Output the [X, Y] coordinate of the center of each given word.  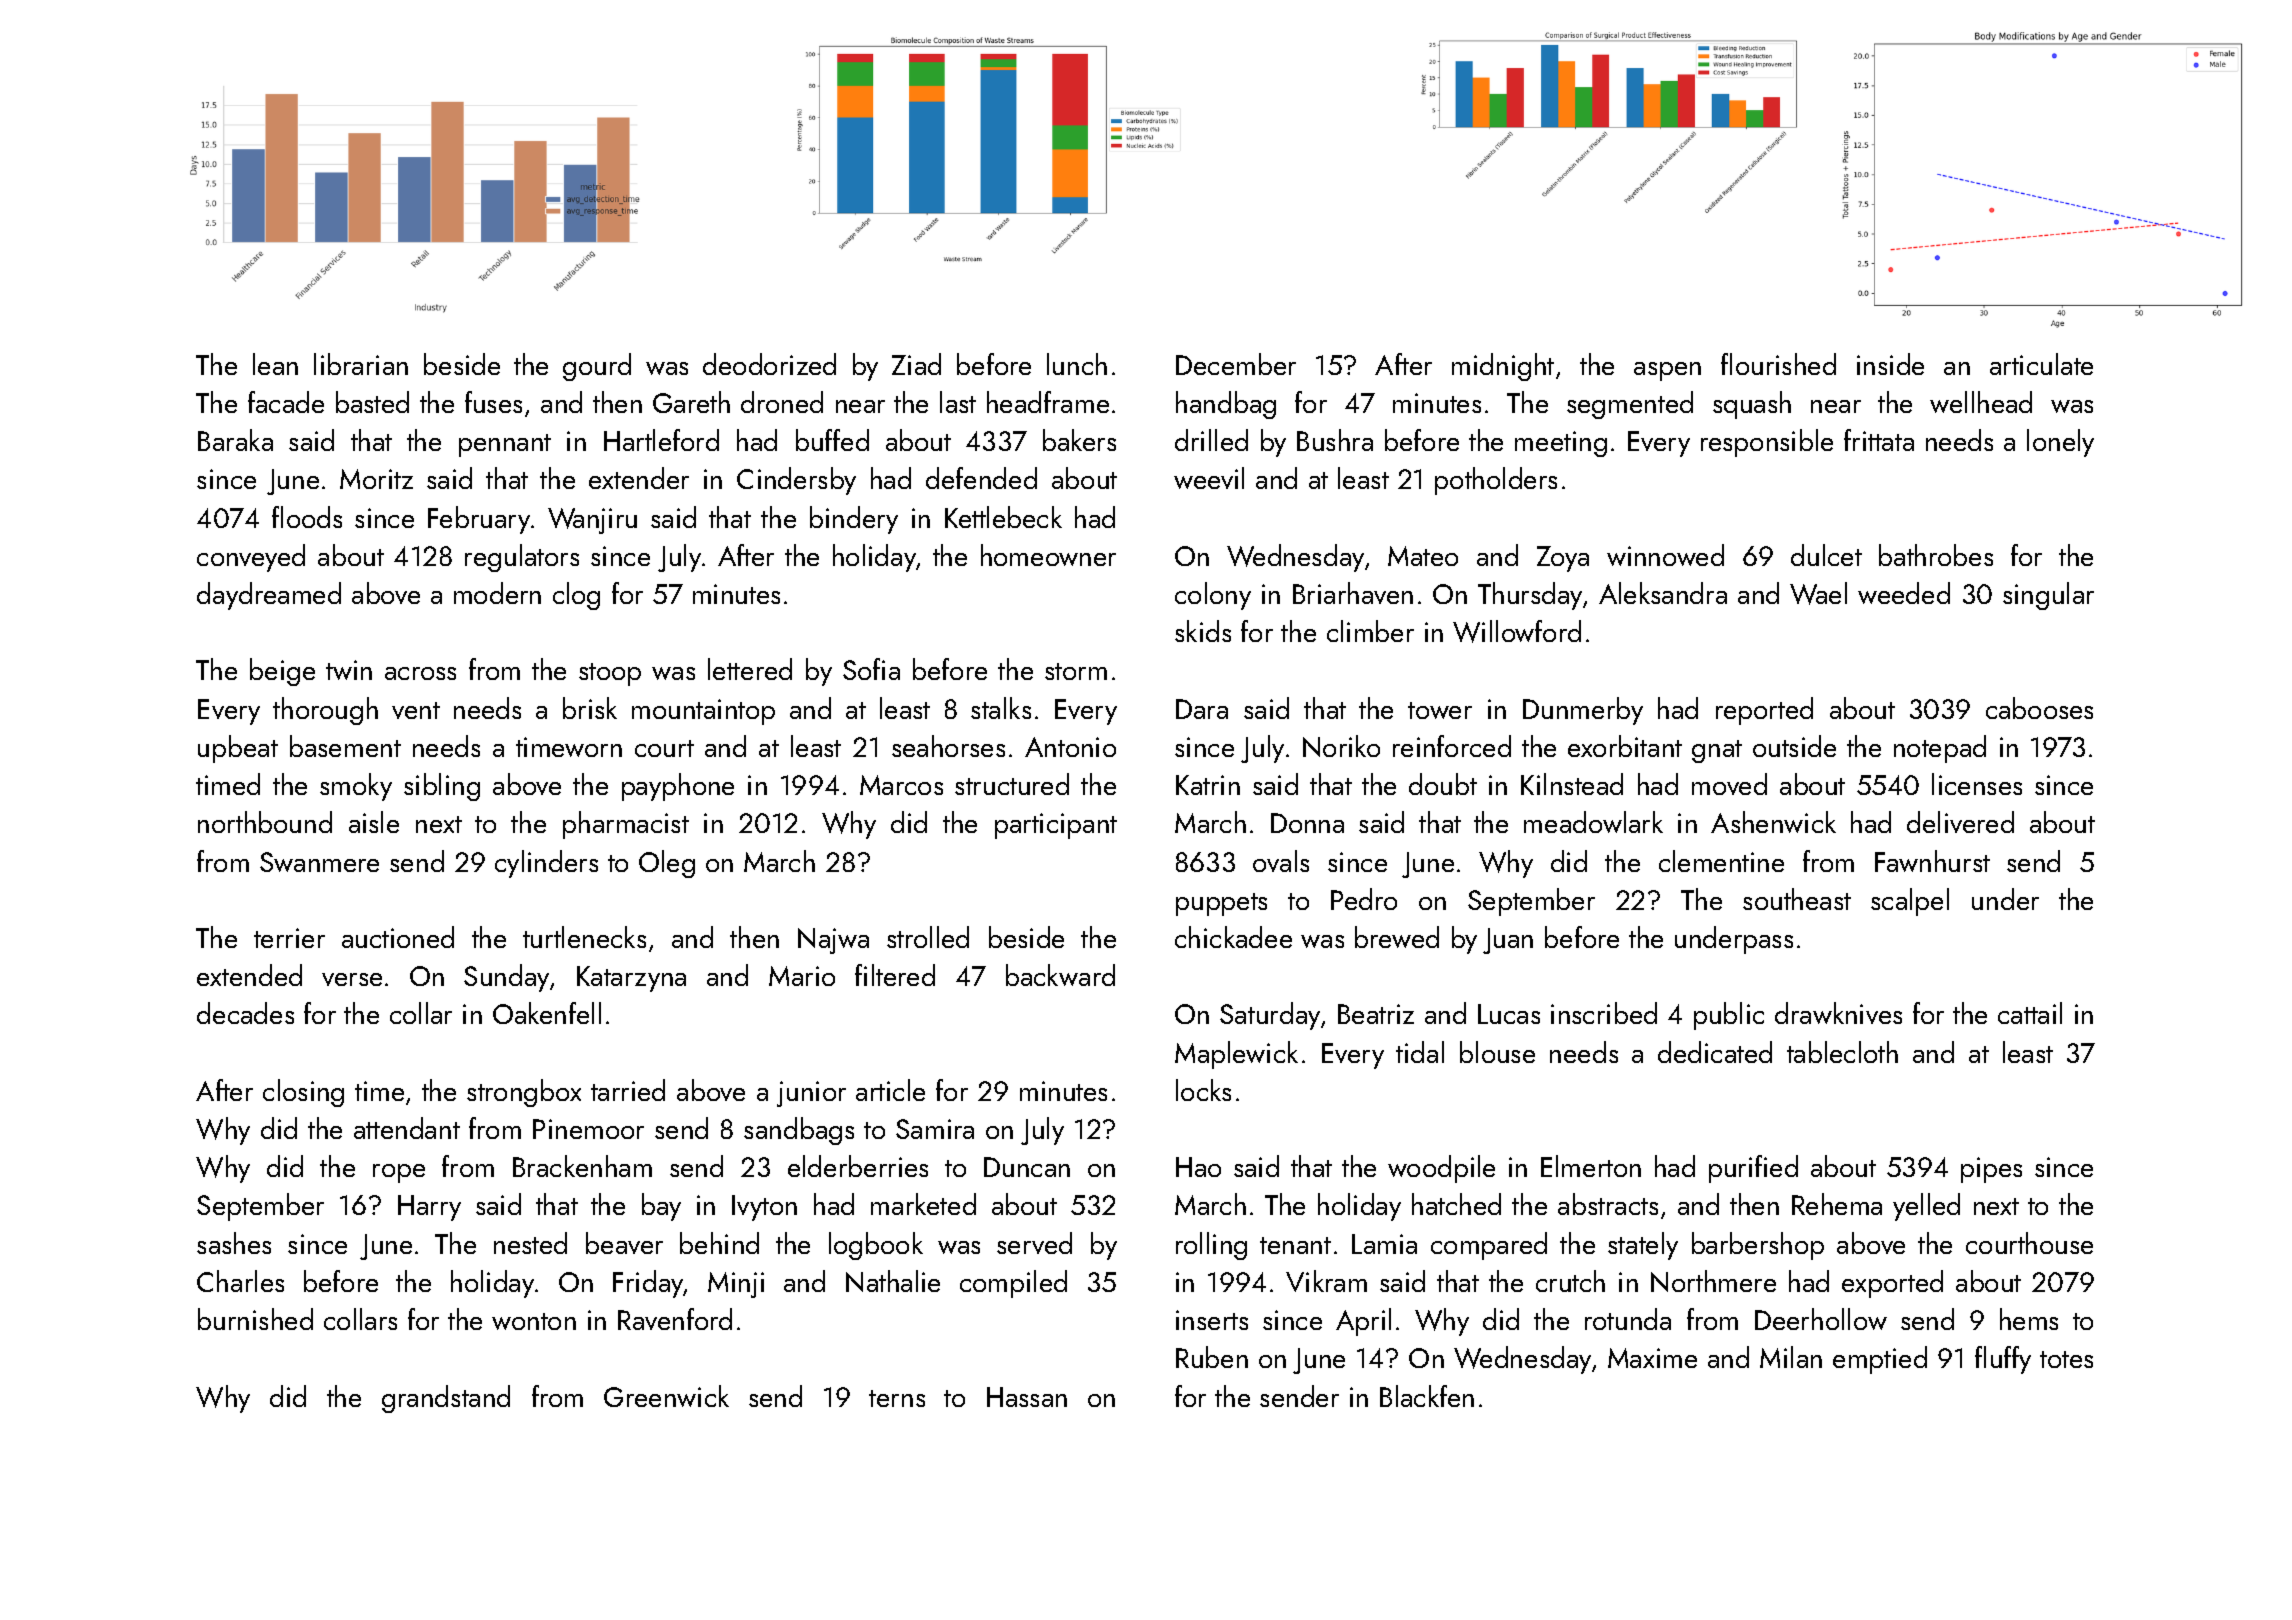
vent [416, 710]
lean [275, 364]
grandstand [446, 1399]
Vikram [1326, 1281]
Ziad [916, 364]
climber [1370, 631]
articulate [2041, 364]
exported [1892, 1284]
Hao [1198, 1167]
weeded [1904, 593]
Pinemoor [588, 1129]
